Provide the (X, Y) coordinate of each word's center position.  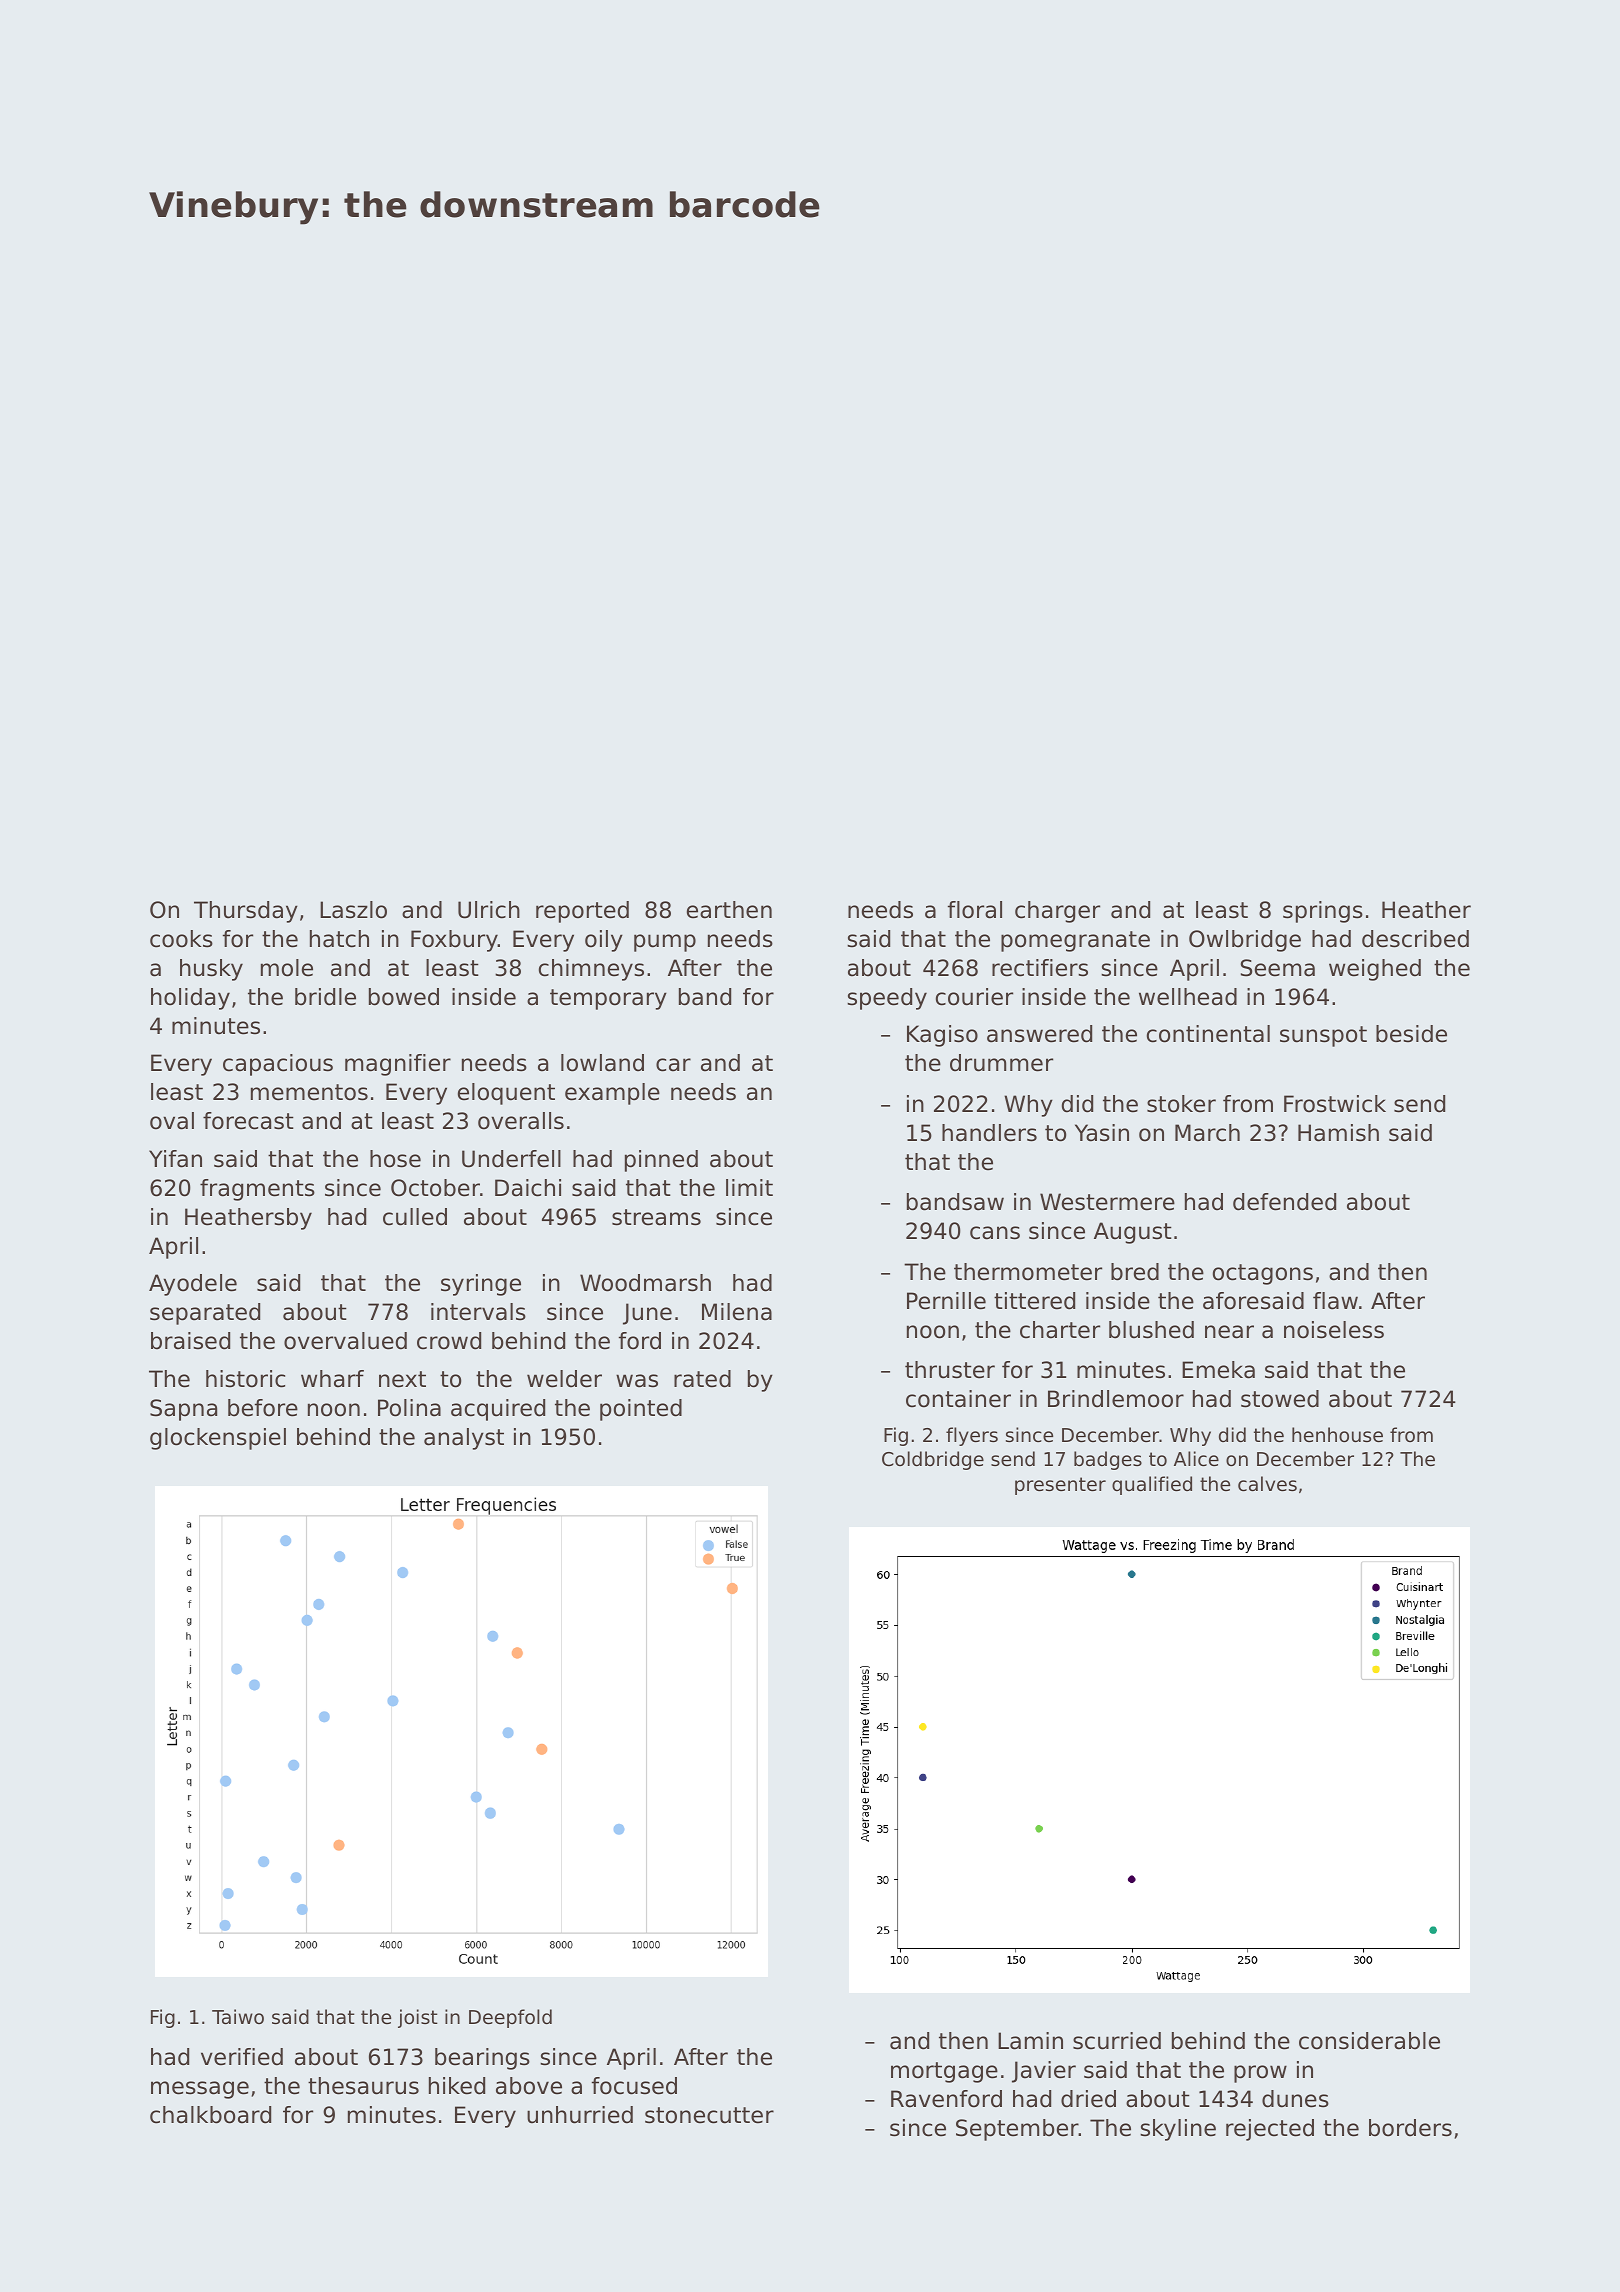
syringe (481, 1285)
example (612, 1094)
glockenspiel (218, 1439)
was (637, 1381)
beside (1411, 1034)
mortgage (944, 2072)
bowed (404, 997)
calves (1267, 1483)
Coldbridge (933, 1460)
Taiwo (238, 2016)
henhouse (1337, 1434)
